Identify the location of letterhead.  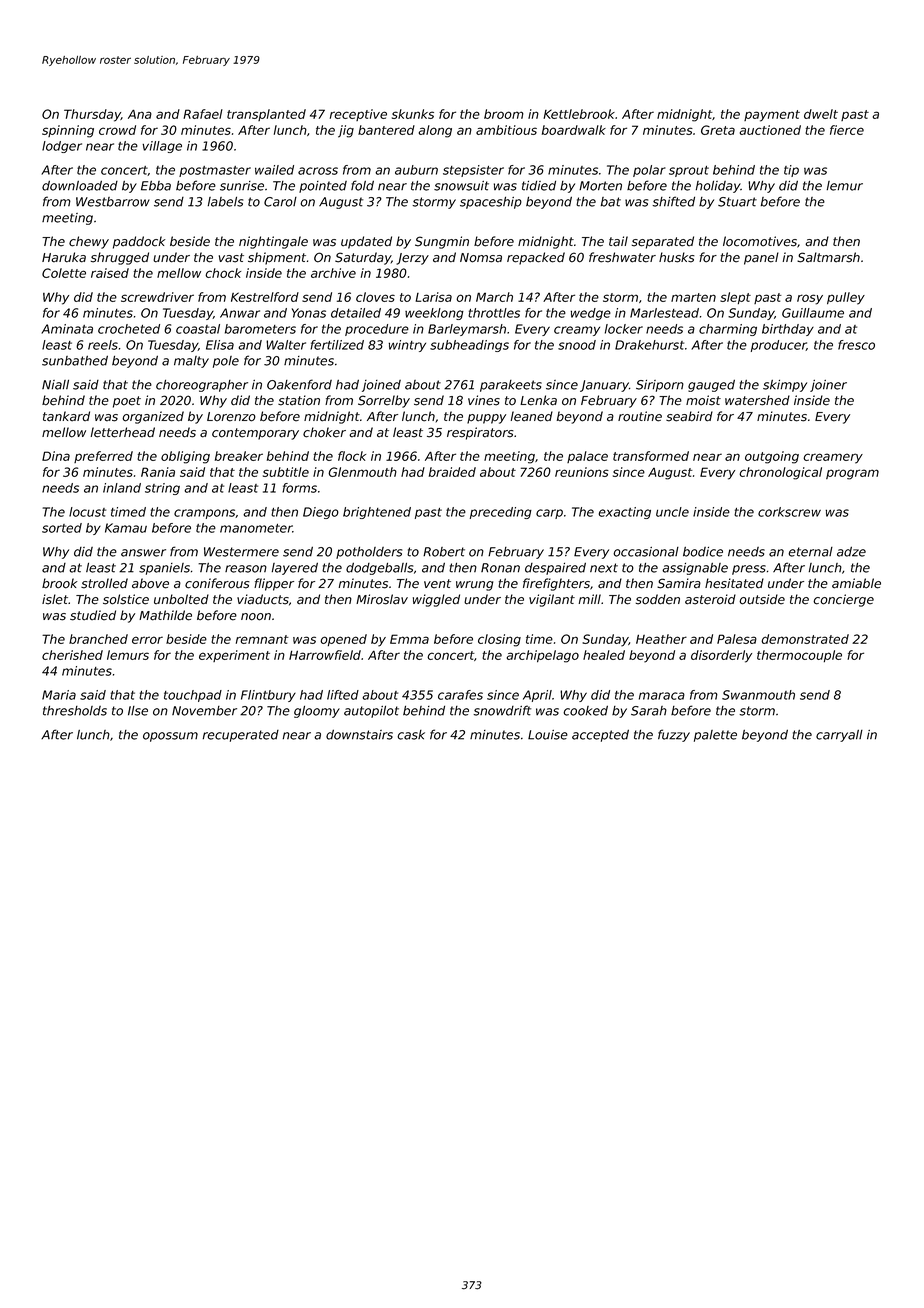
(122, 432).
